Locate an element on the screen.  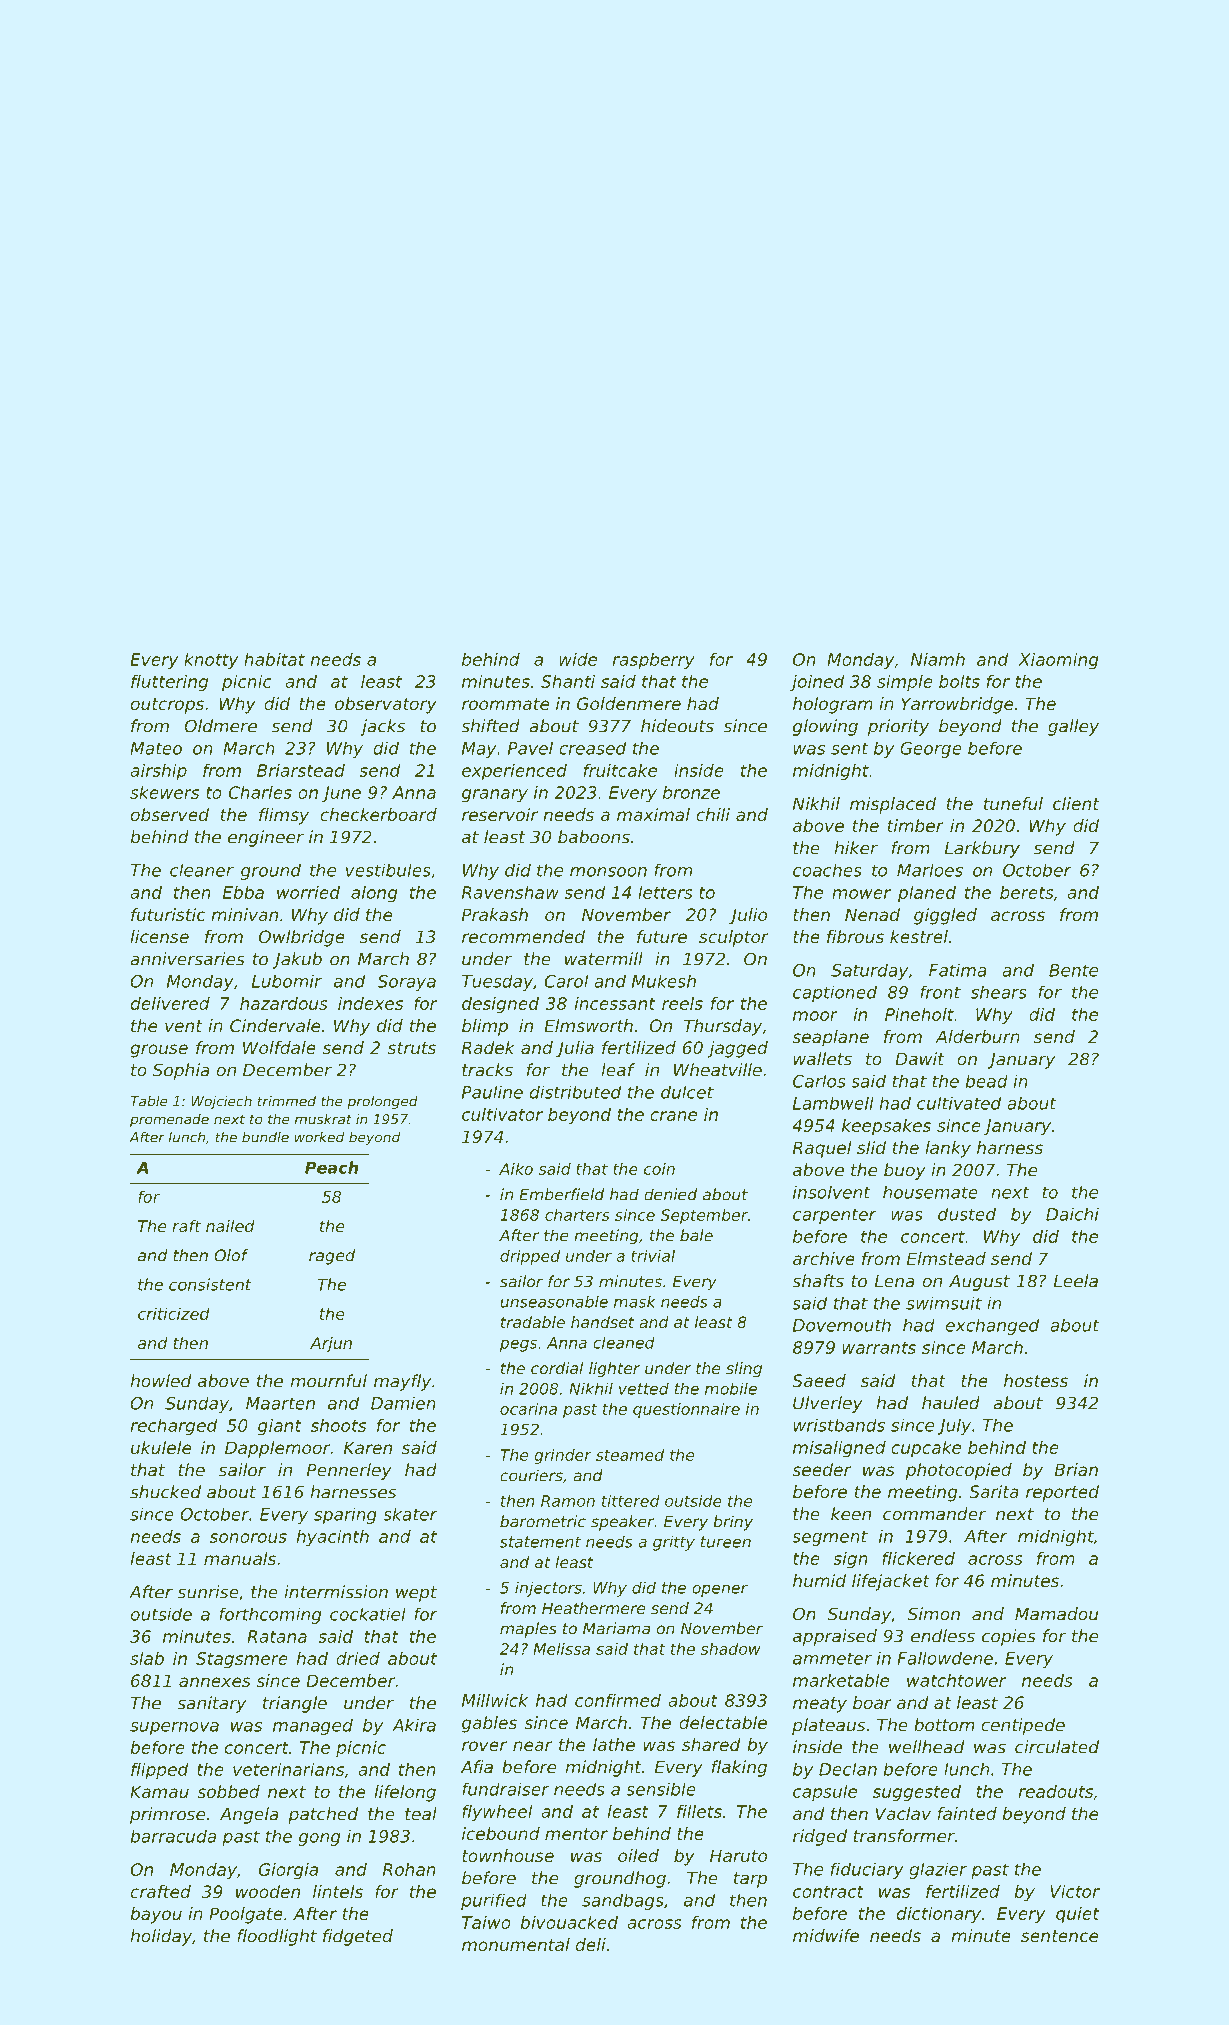
dusted is located at coordinates (967, 1214).
